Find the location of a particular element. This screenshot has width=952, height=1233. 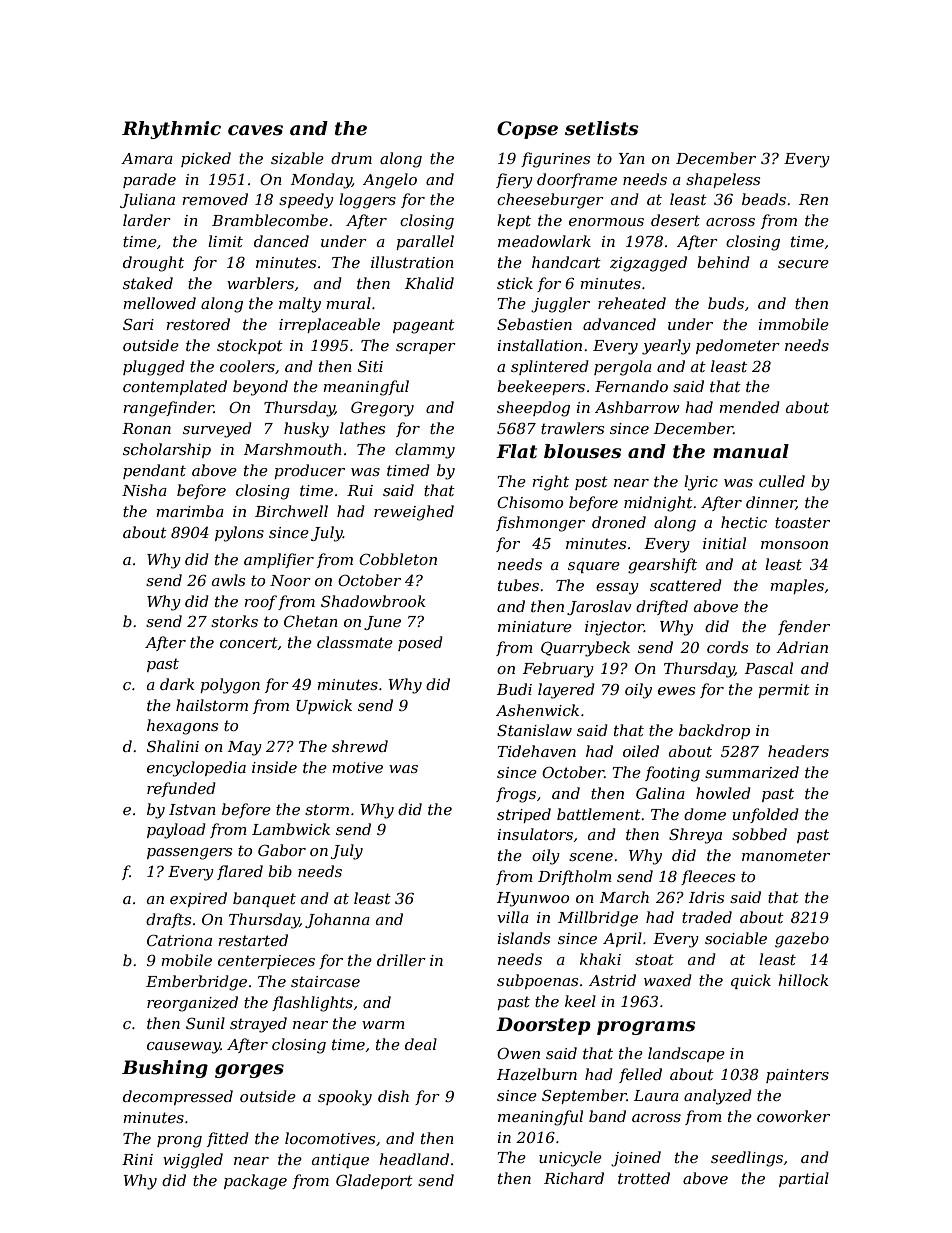

islands is located at coordinates (524, 938).
